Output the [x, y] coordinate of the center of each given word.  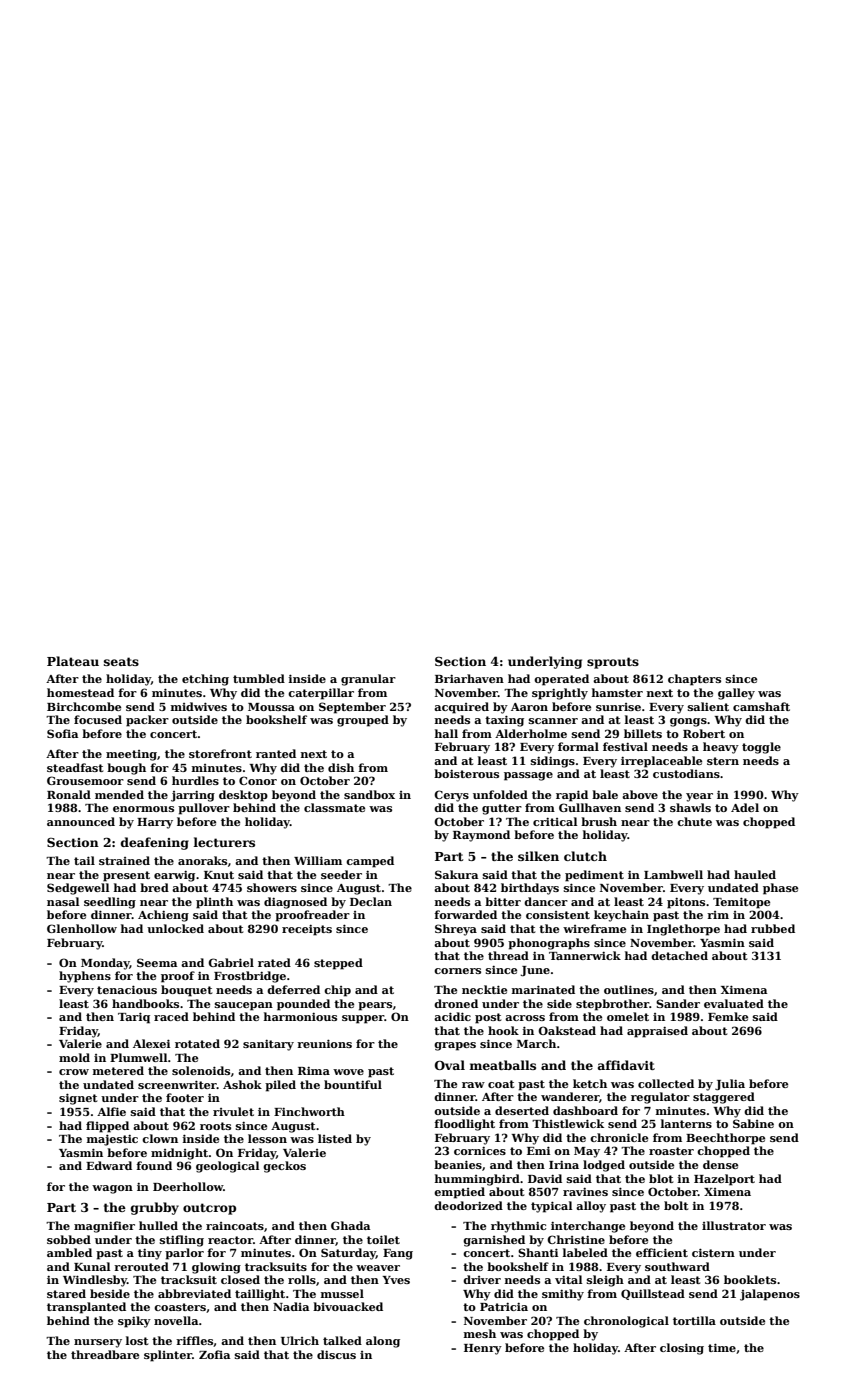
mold [74, 1057]
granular [368, 680]
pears [375, 1006]
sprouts [613, 663]
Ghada [350, 1225]
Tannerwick [585, 955]
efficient [662, 1252]
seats [121, 661]
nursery [98, 1343]
